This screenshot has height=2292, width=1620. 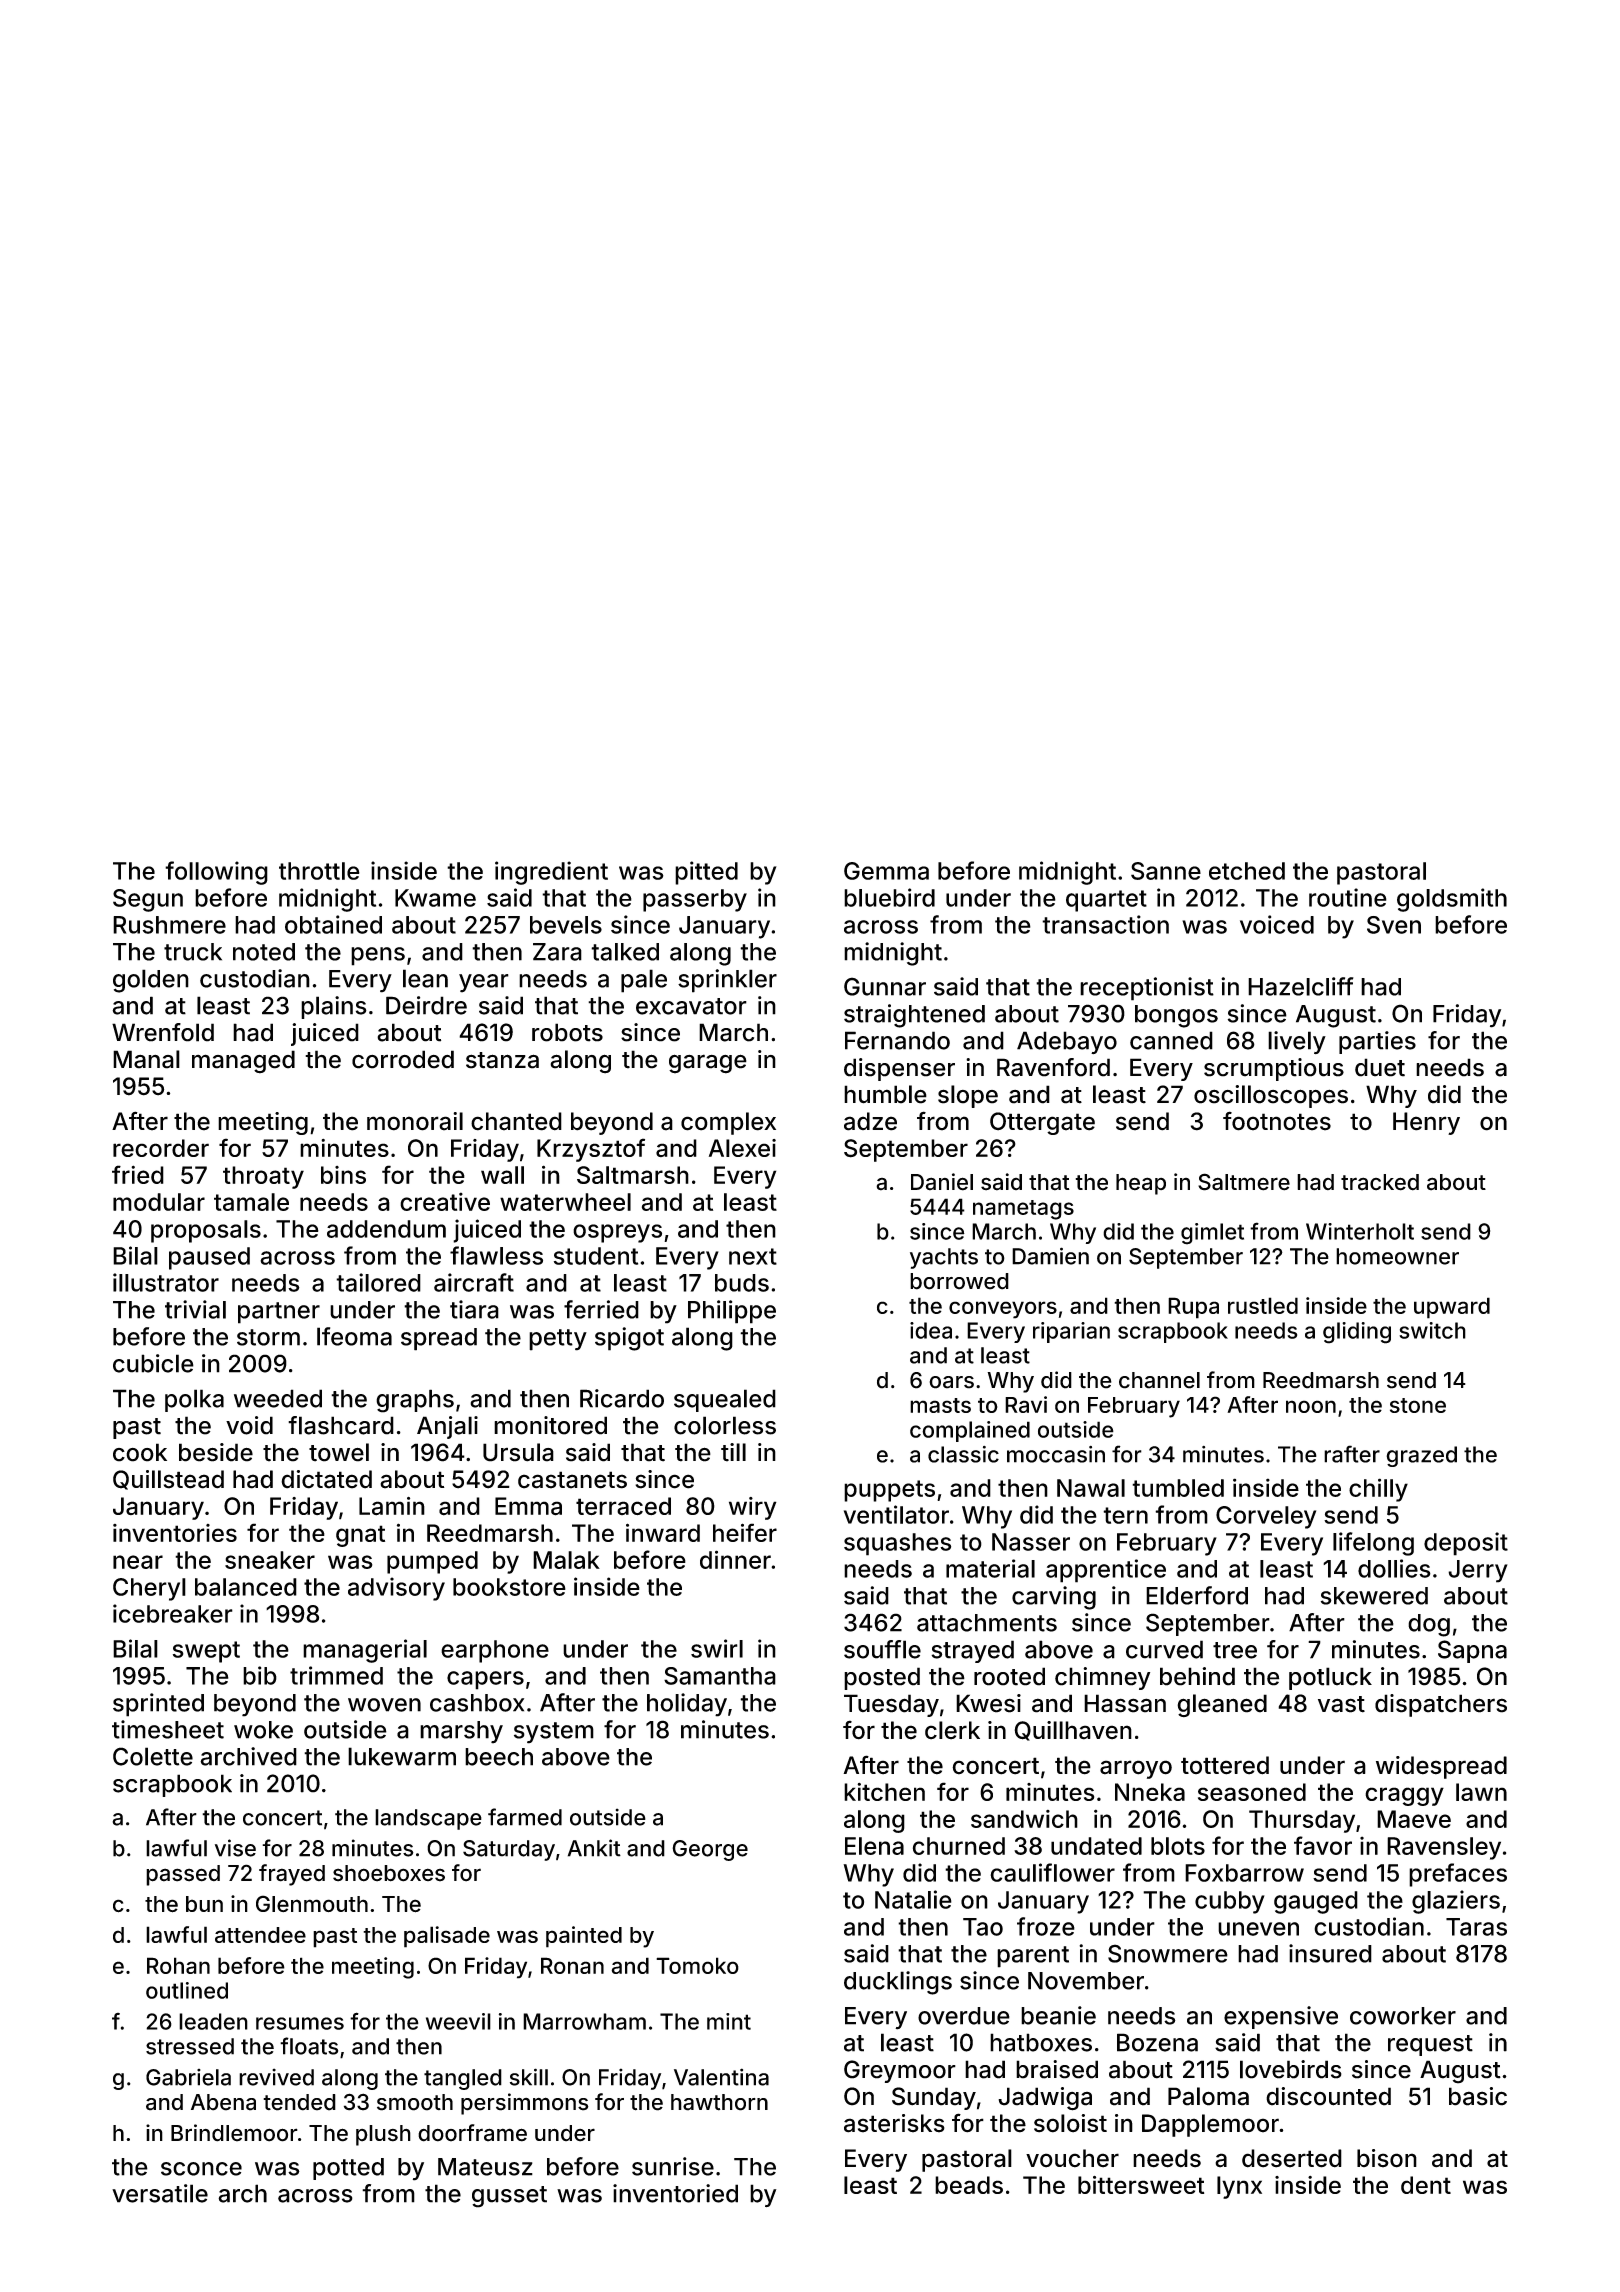 What do you see at coordinates (1247, 871) in the screenshot?
I see `etched` at bounding box center [1247, 871].
